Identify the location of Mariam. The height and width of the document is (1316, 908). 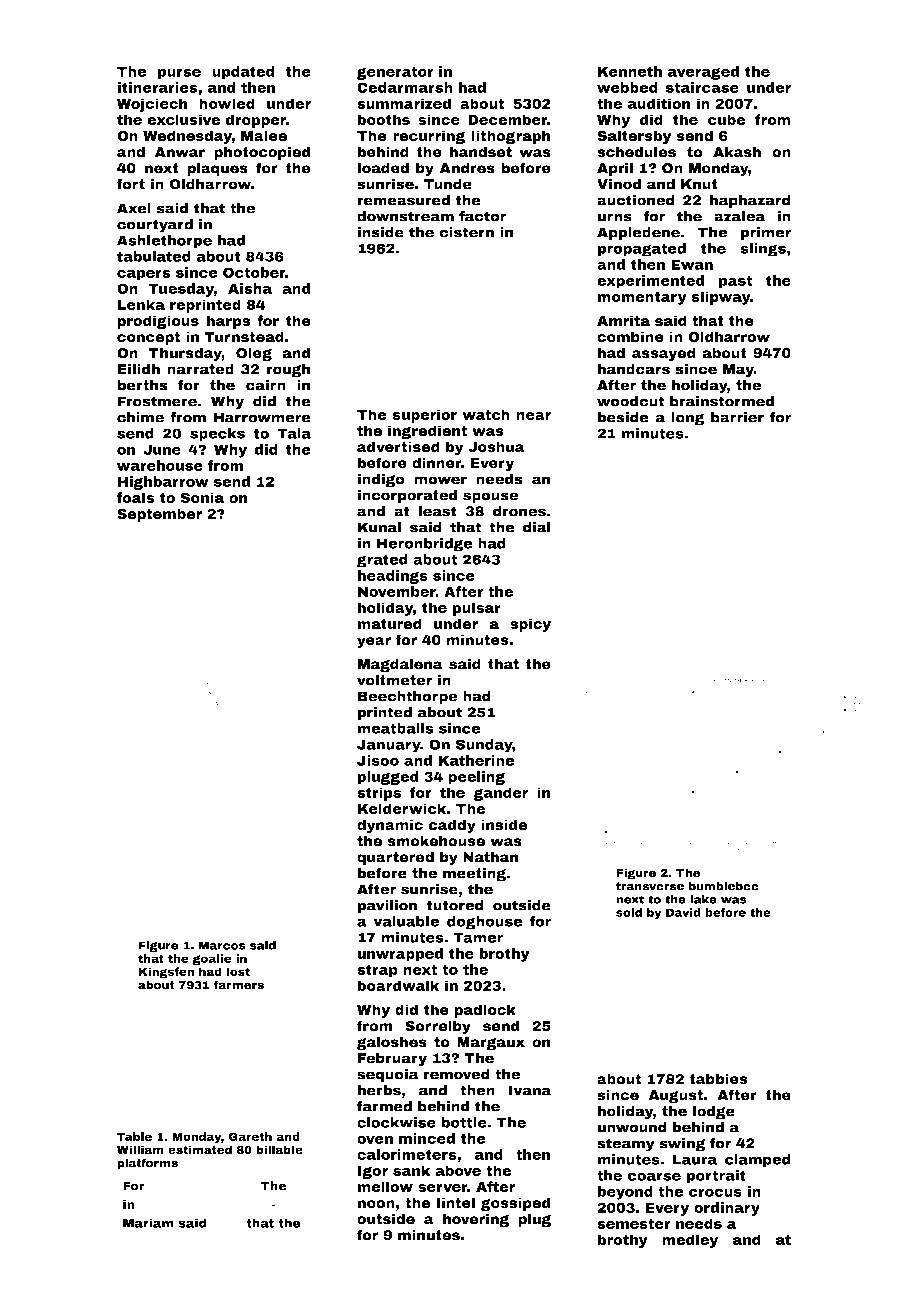
(148, 1223).
